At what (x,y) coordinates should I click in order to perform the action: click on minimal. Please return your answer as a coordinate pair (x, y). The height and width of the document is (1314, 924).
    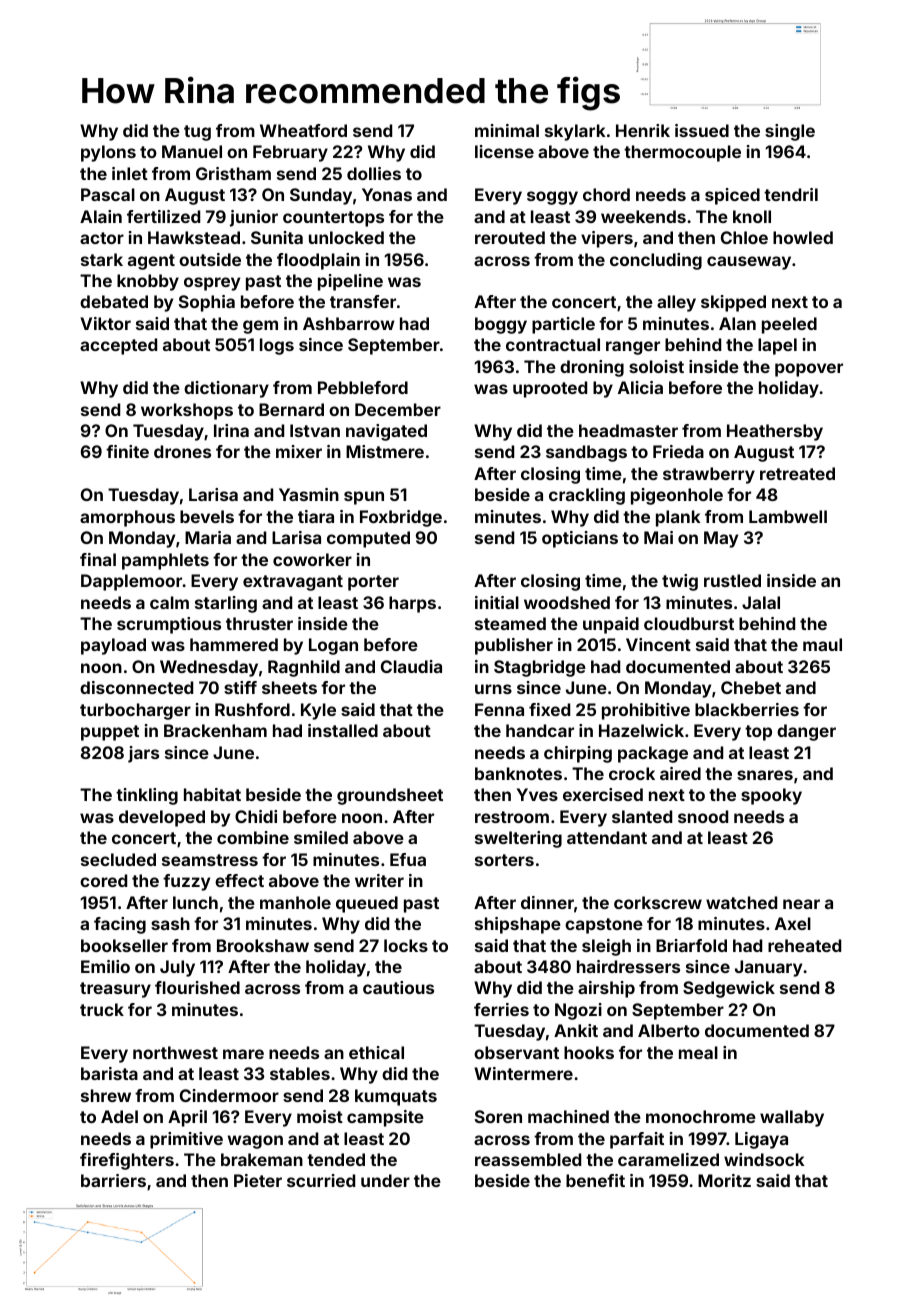
    Looking at the image, I should click on (507, 130).
